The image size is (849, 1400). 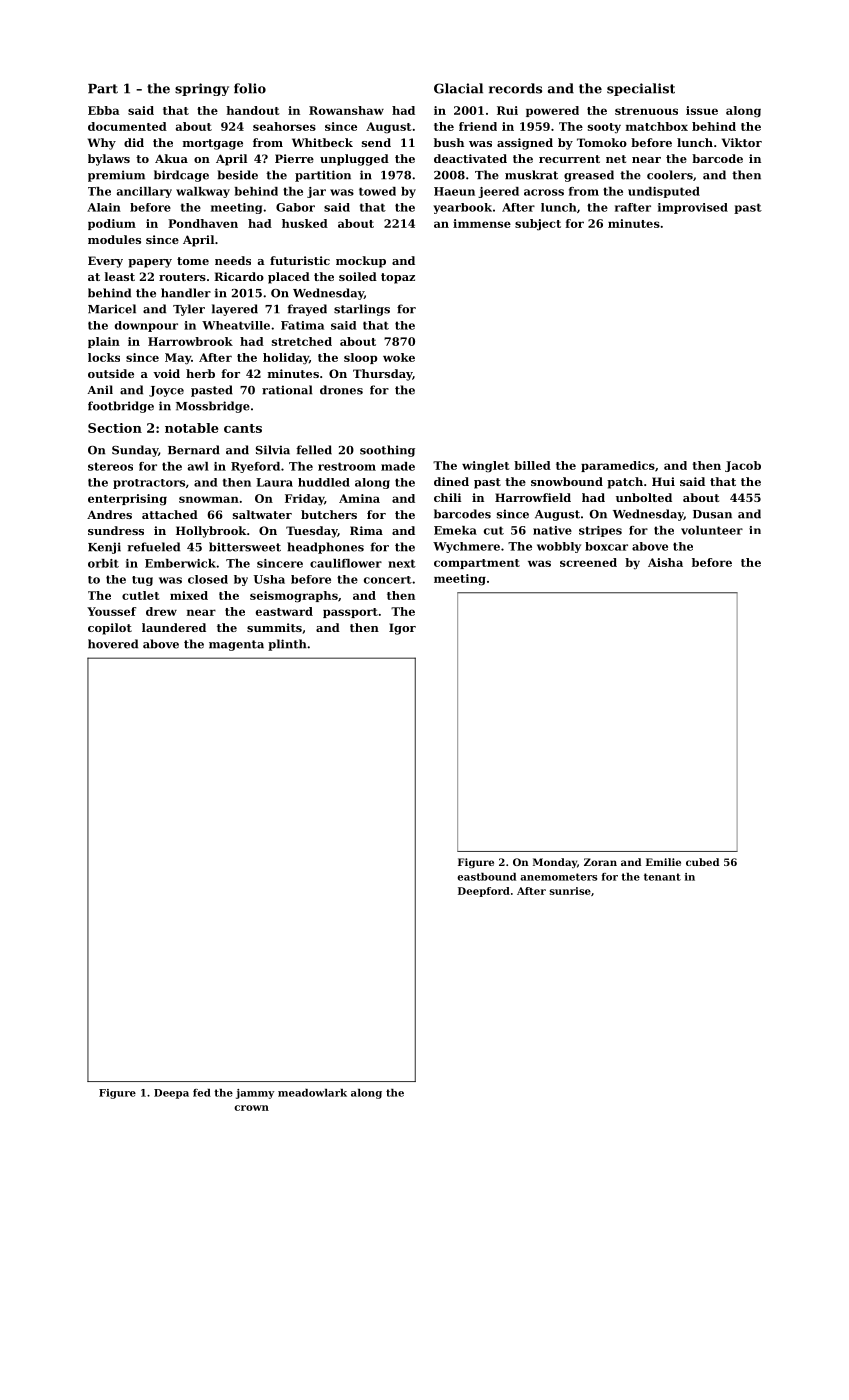 I want to click on volunteer, so click(x=712, y=530).
